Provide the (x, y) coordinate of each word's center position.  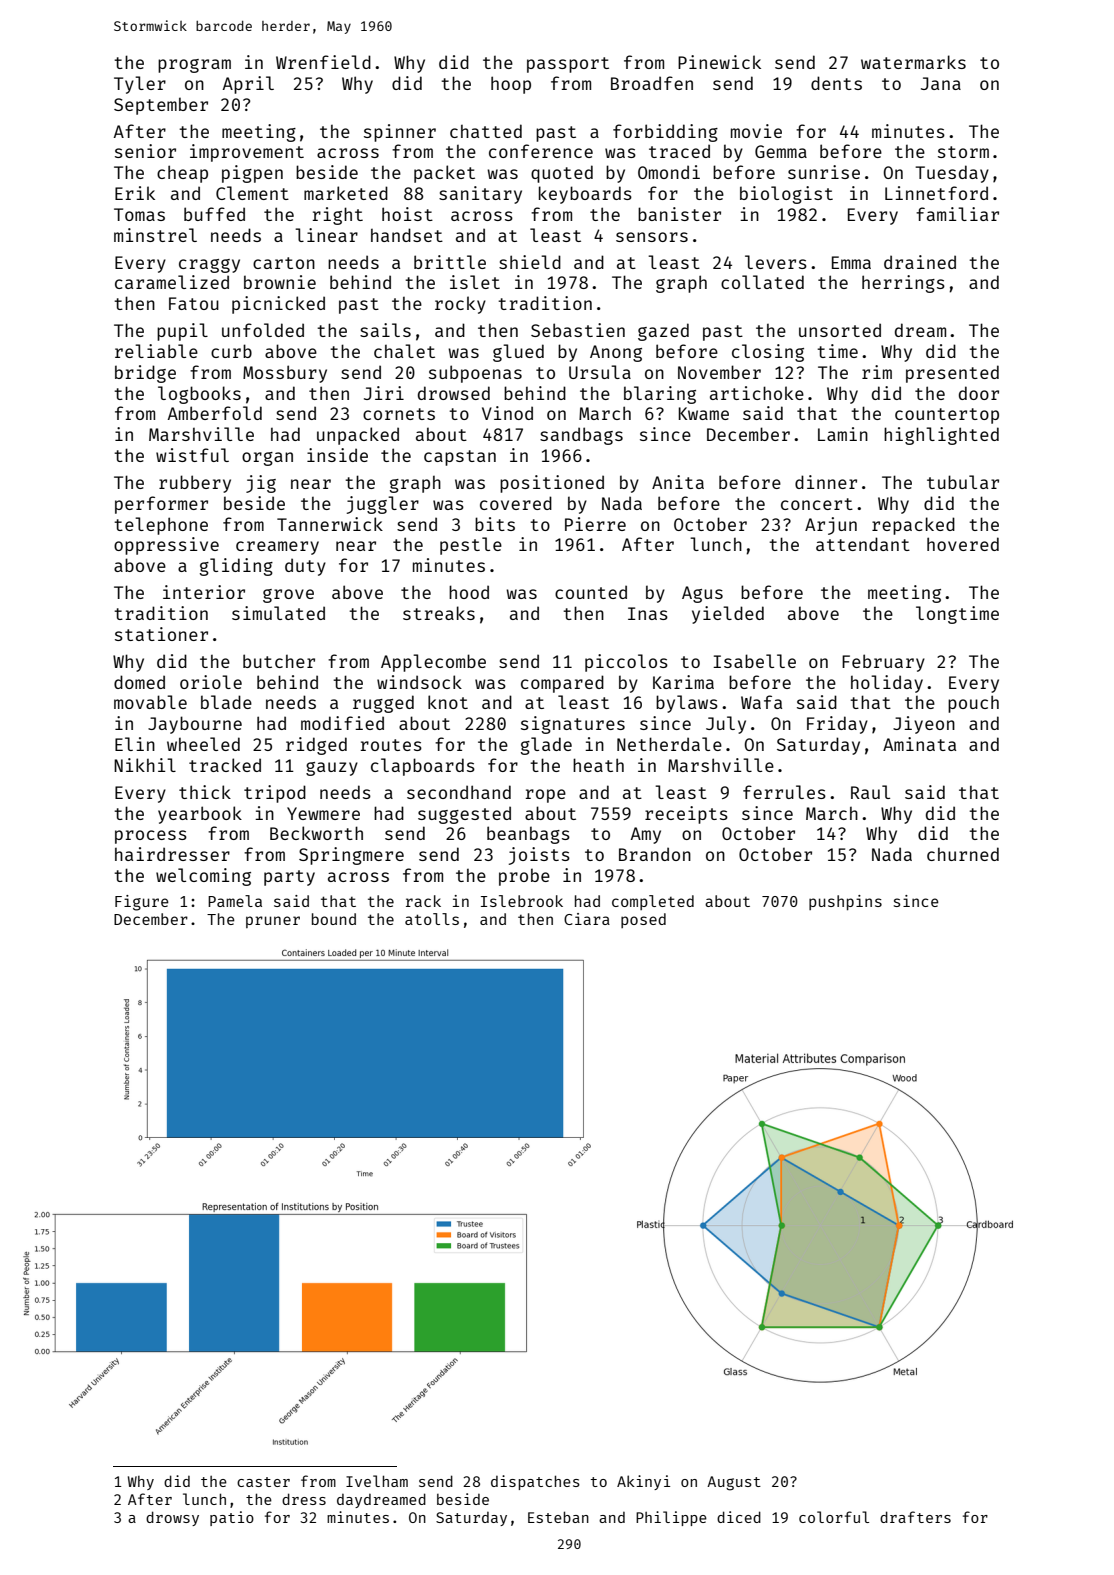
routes (391, 745)
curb (231, 351)
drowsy (172, 1518)
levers (776, 262)
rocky (460, 305)
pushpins (845, 902)
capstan (460, 458)
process (151, 837)
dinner (826, 482)
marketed (346, 193)
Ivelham (377, 1481)
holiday (887, 684)
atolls (432, 919)
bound (334, 919)
